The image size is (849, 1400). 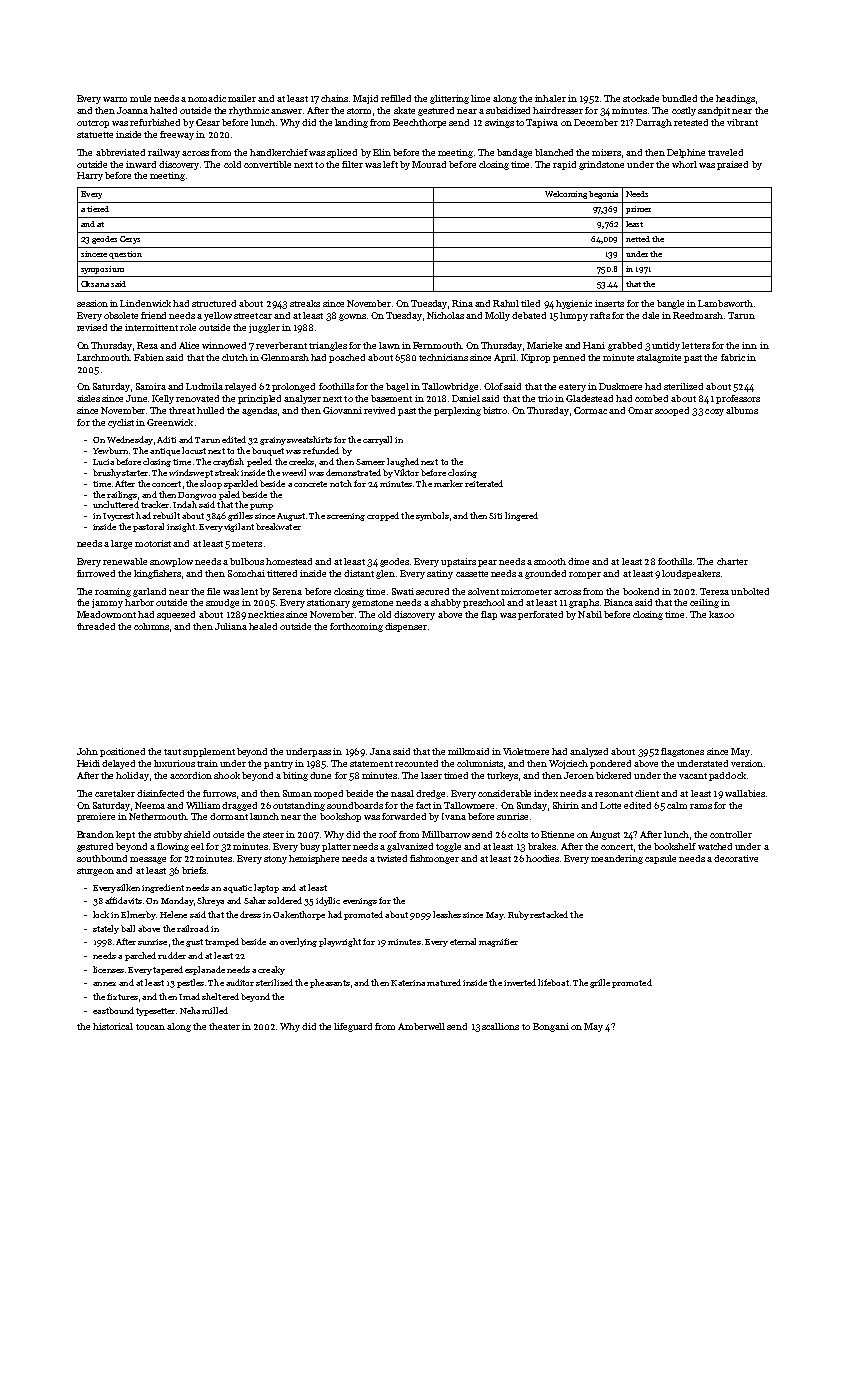 I want to click on debated, so click(x=529, y=315).
